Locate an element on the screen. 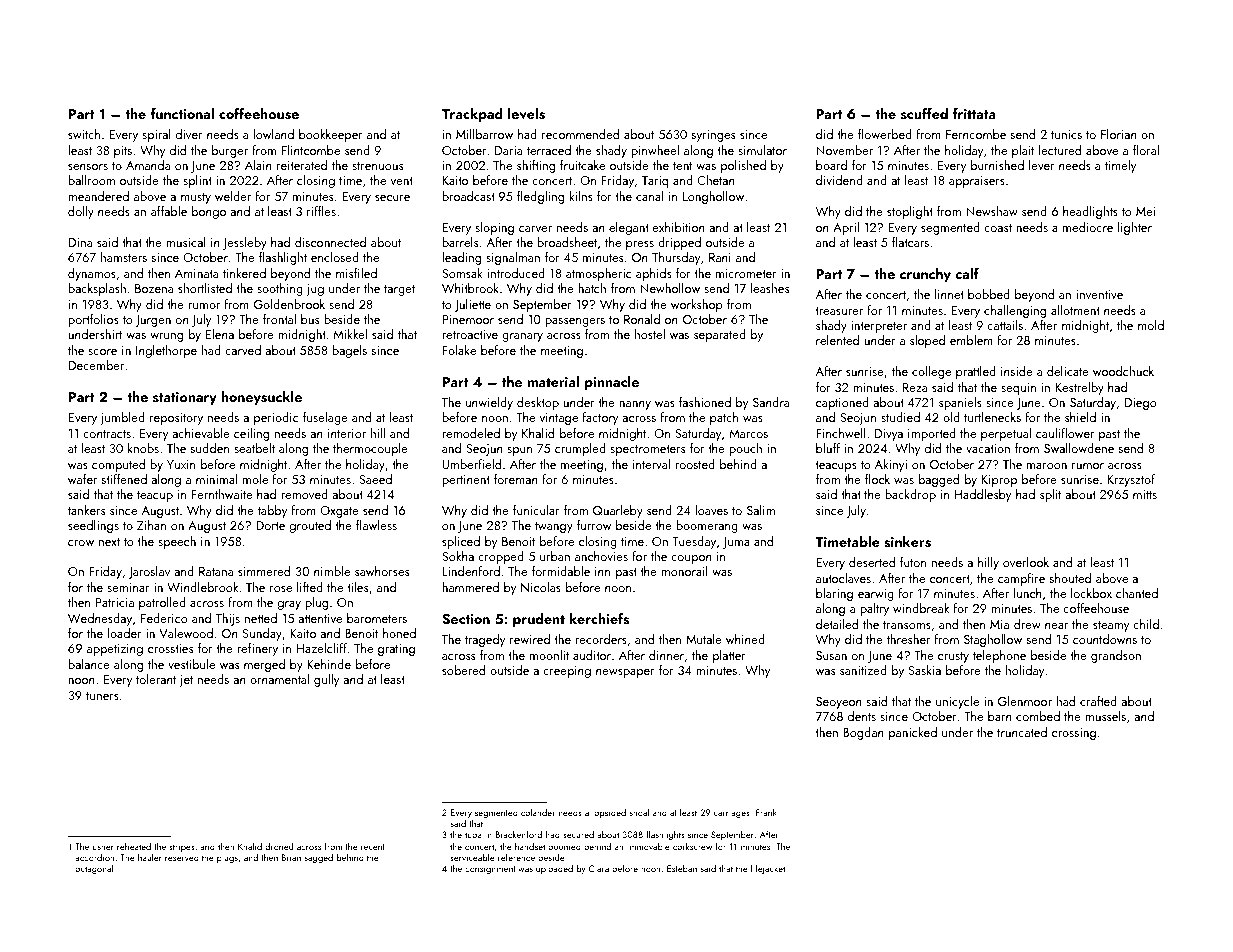 This screenshot has height=952, width=1233. hamsters is located at coordinates (124, 257).
